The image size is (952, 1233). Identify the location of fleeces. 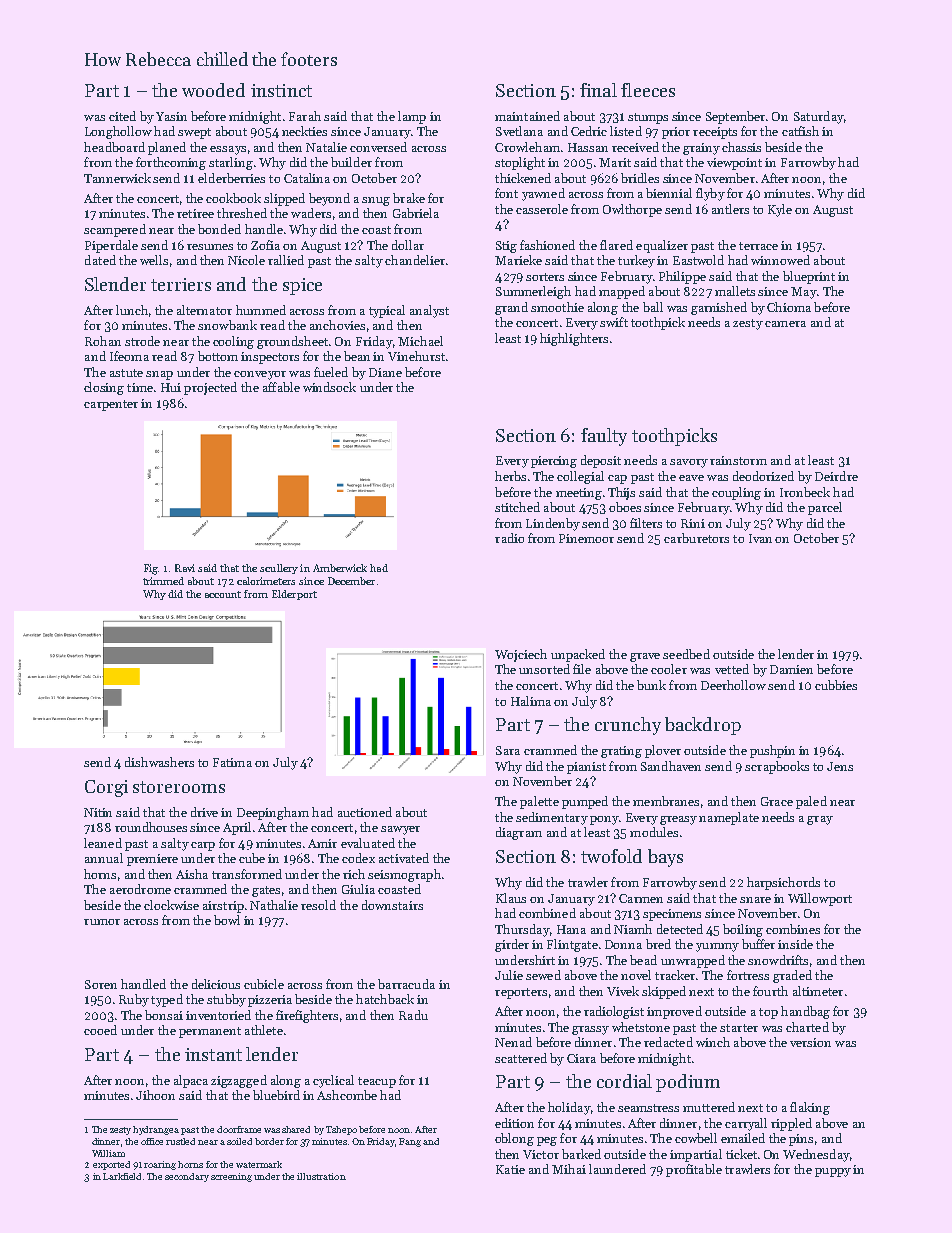
(648, 90).
